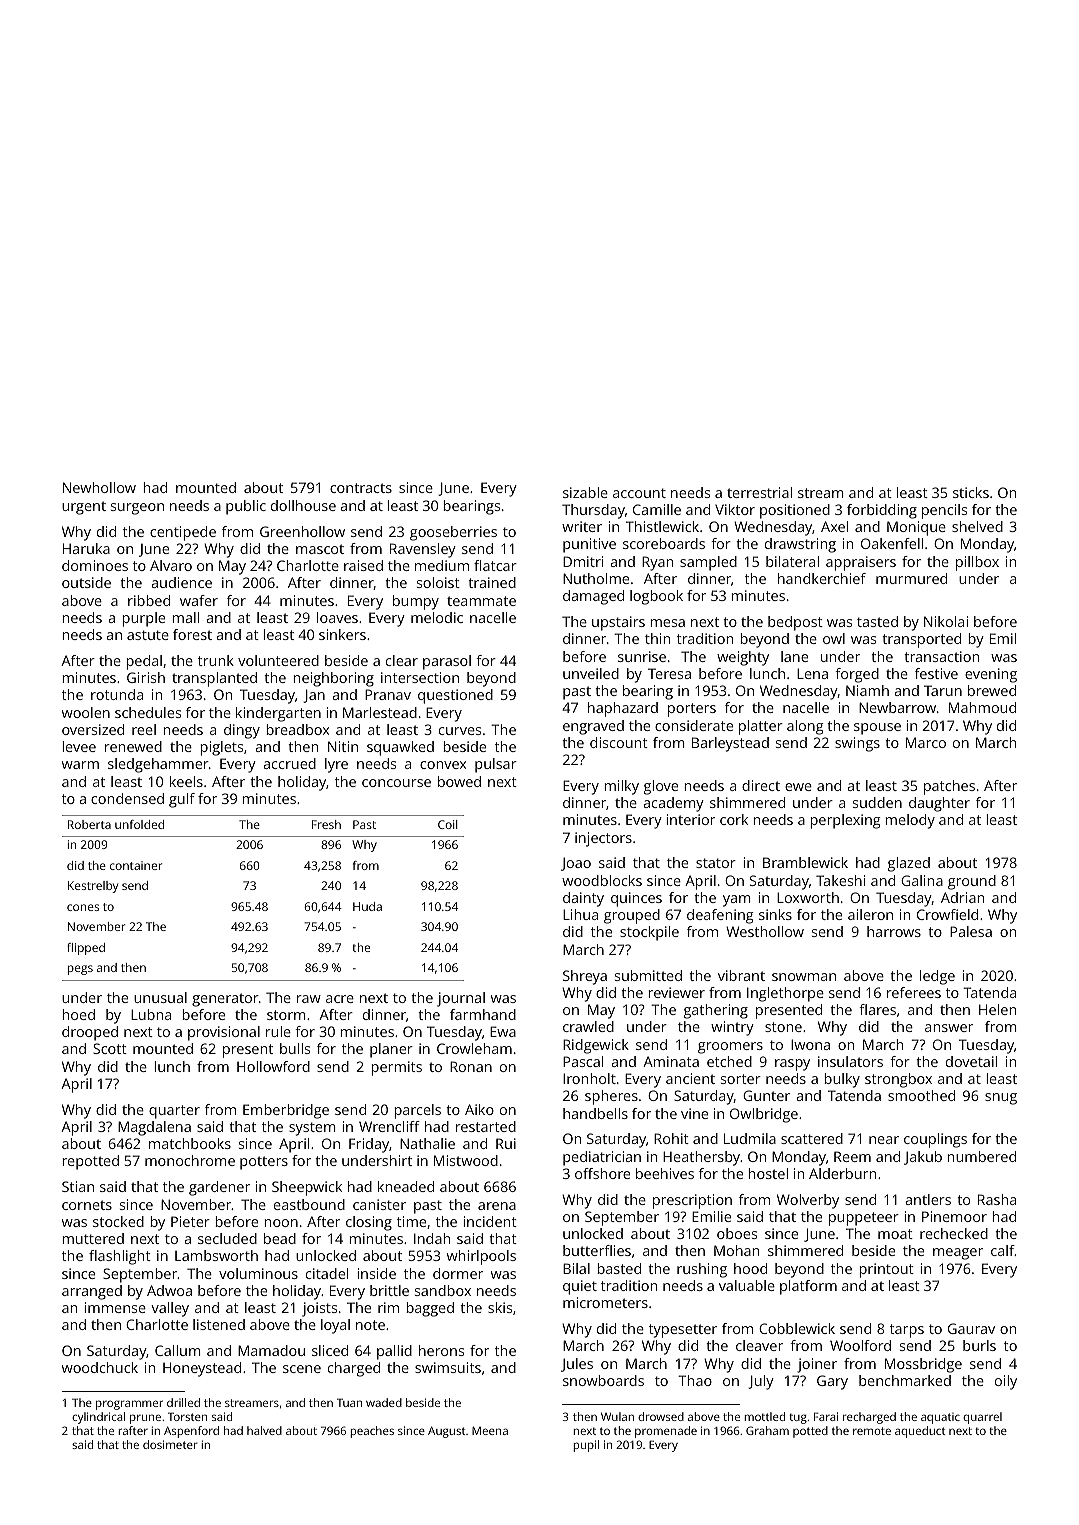 The width and height of the page is (1079, 1525). I want to click on terrestrial, so click(759, 492).
